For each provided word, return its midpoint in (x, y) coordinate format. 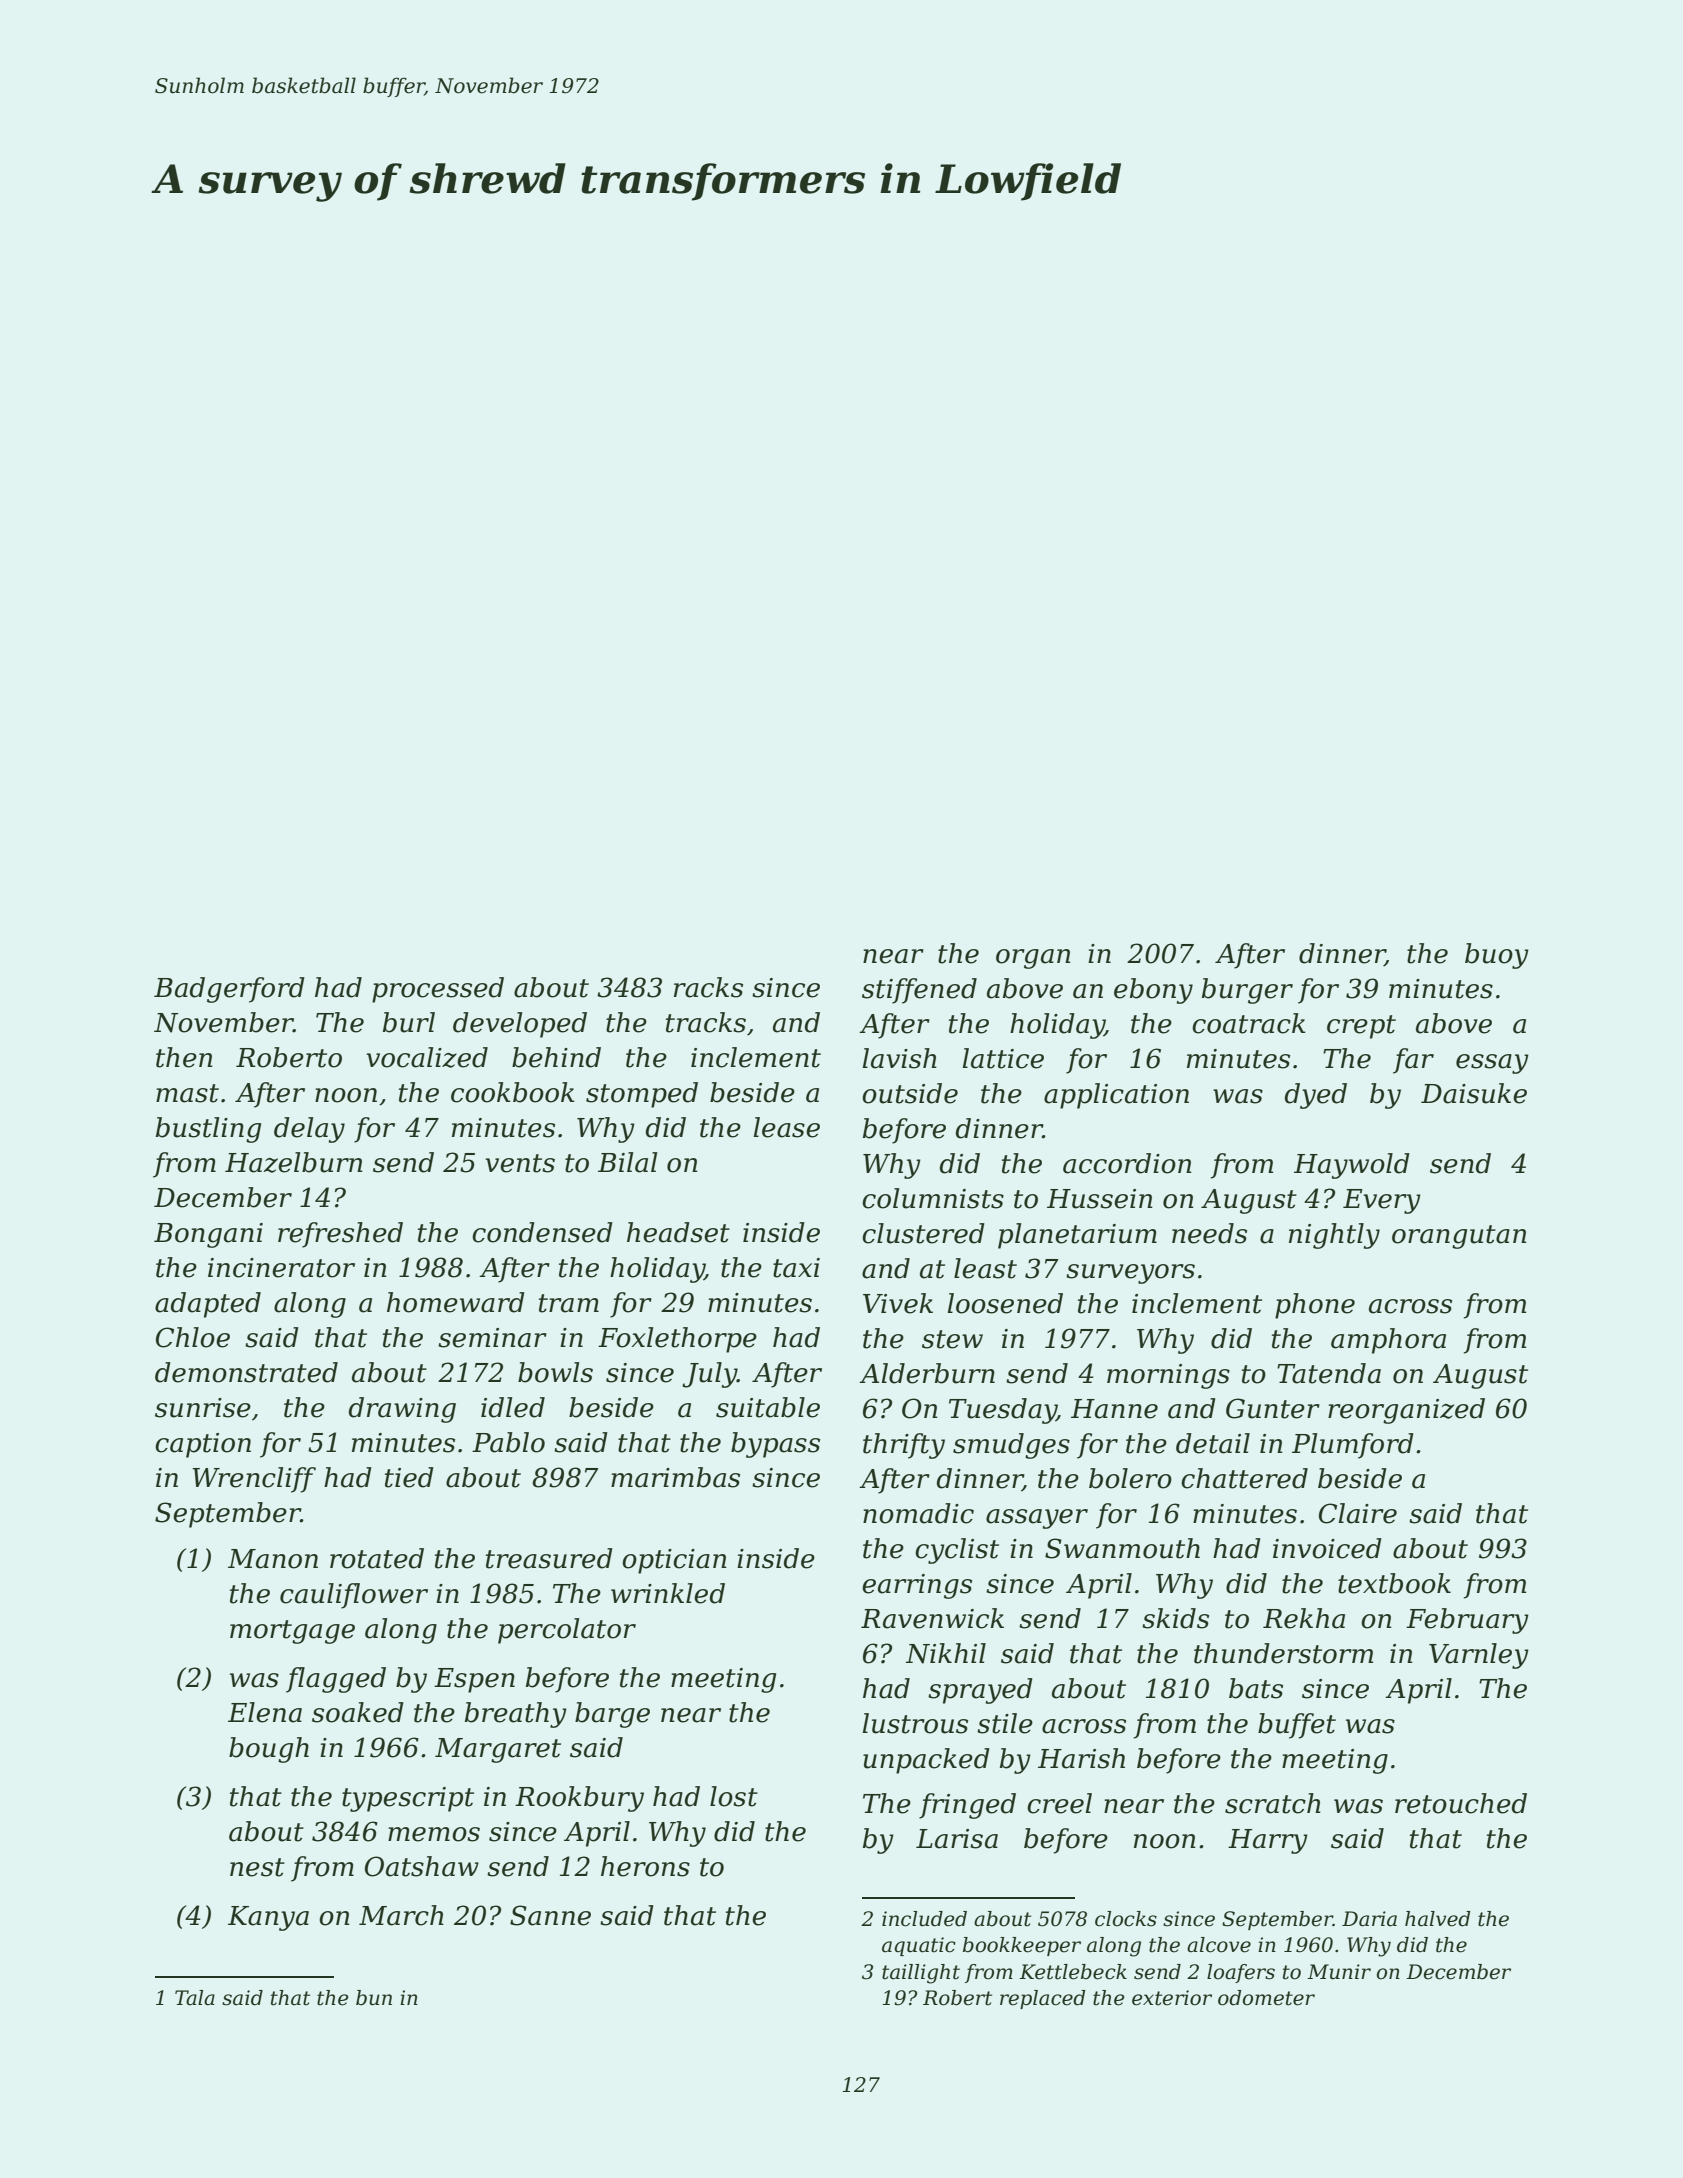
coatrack (1249, 1023)
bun (374, 1998)
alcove (1219, 1945)
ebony (1153, 991)
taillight (921, 1974)
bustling (208, 1130)
